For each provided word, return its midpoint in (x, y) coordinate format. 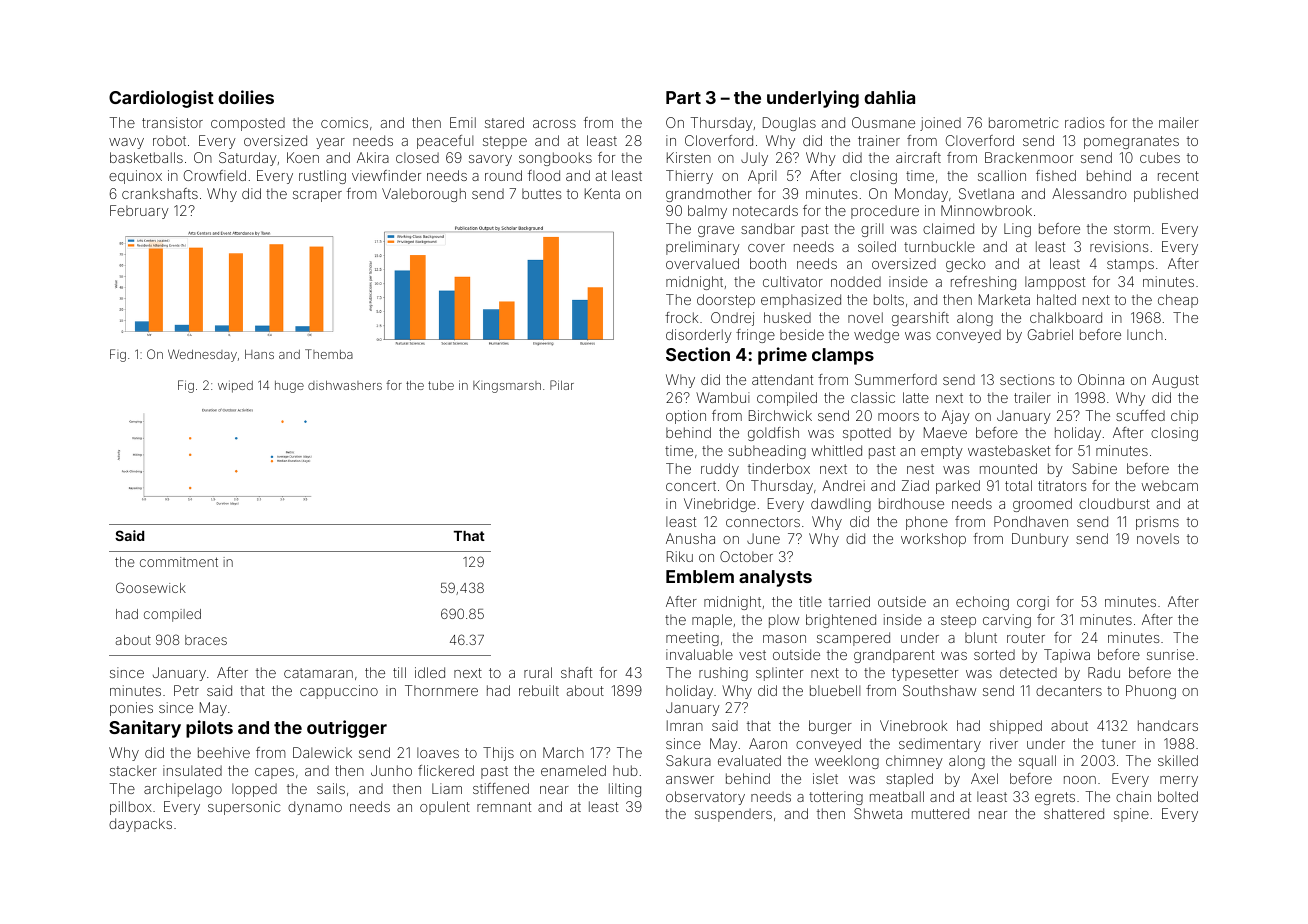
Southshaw (939, 690)
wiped (235, 386)
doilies (246, 97)
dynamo (315, 808)
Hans (259, 354)
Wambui (723, 397)
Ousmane (883, 122)
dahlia (889, 97)
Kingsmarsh (507, 386)
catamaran (318, 673)
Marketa (1004, 299)
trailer (1032, 397)
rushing (723, 674)
